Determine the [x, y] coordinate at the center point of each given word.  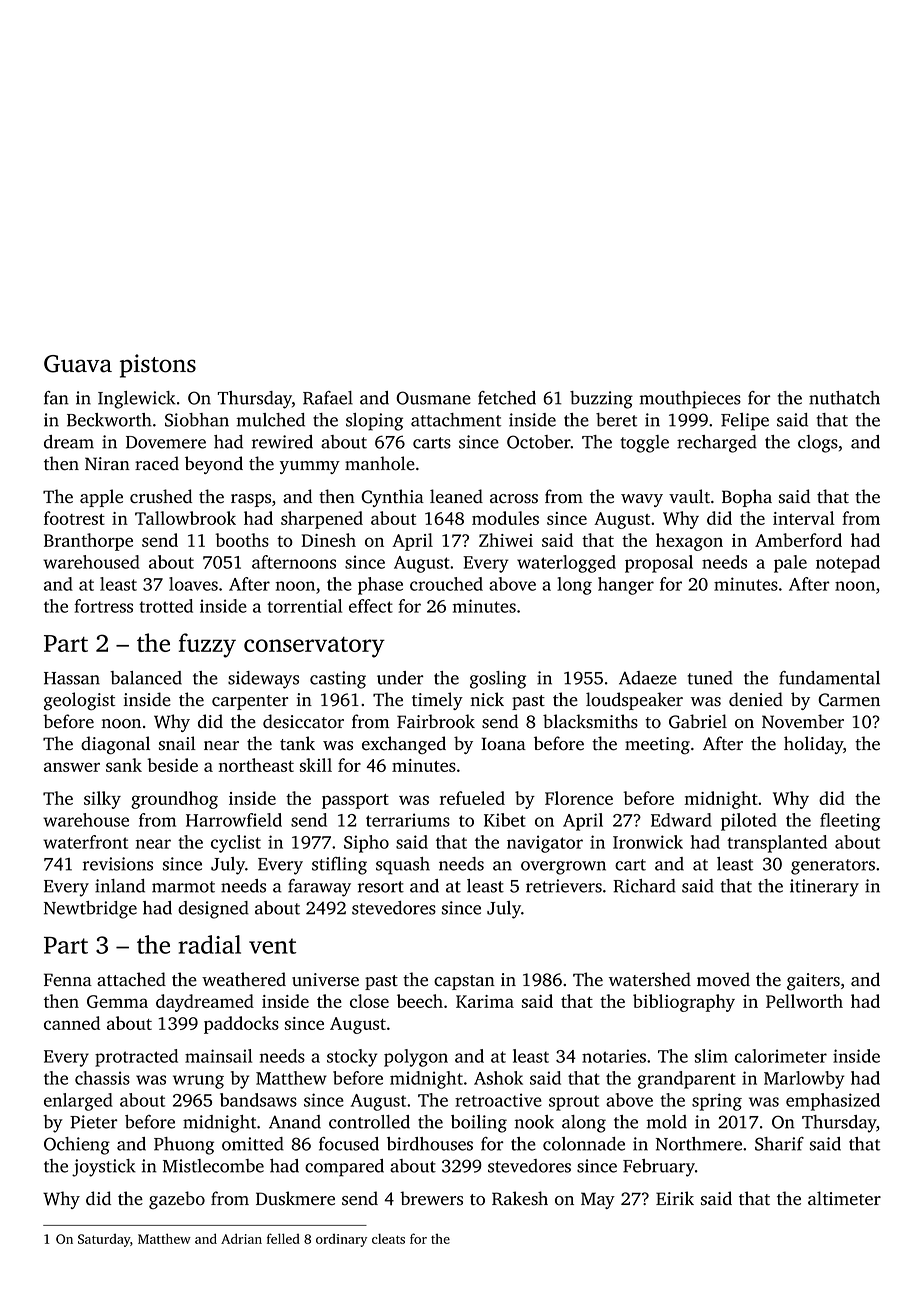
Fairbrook [436, 721]
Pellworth [804, 1001]
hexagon [689, 542]
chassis [102, 1078]
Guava [78, 364]
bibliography [684, 1003]
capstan [464, 982]
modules [505, 518]
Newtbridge [90, 910]
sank [124, 765]
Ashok [498, 1078]
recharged [717, 444]
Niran [107, 463]
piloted [749, 822]
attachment [456, 420]
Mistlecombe [213, 1166]
